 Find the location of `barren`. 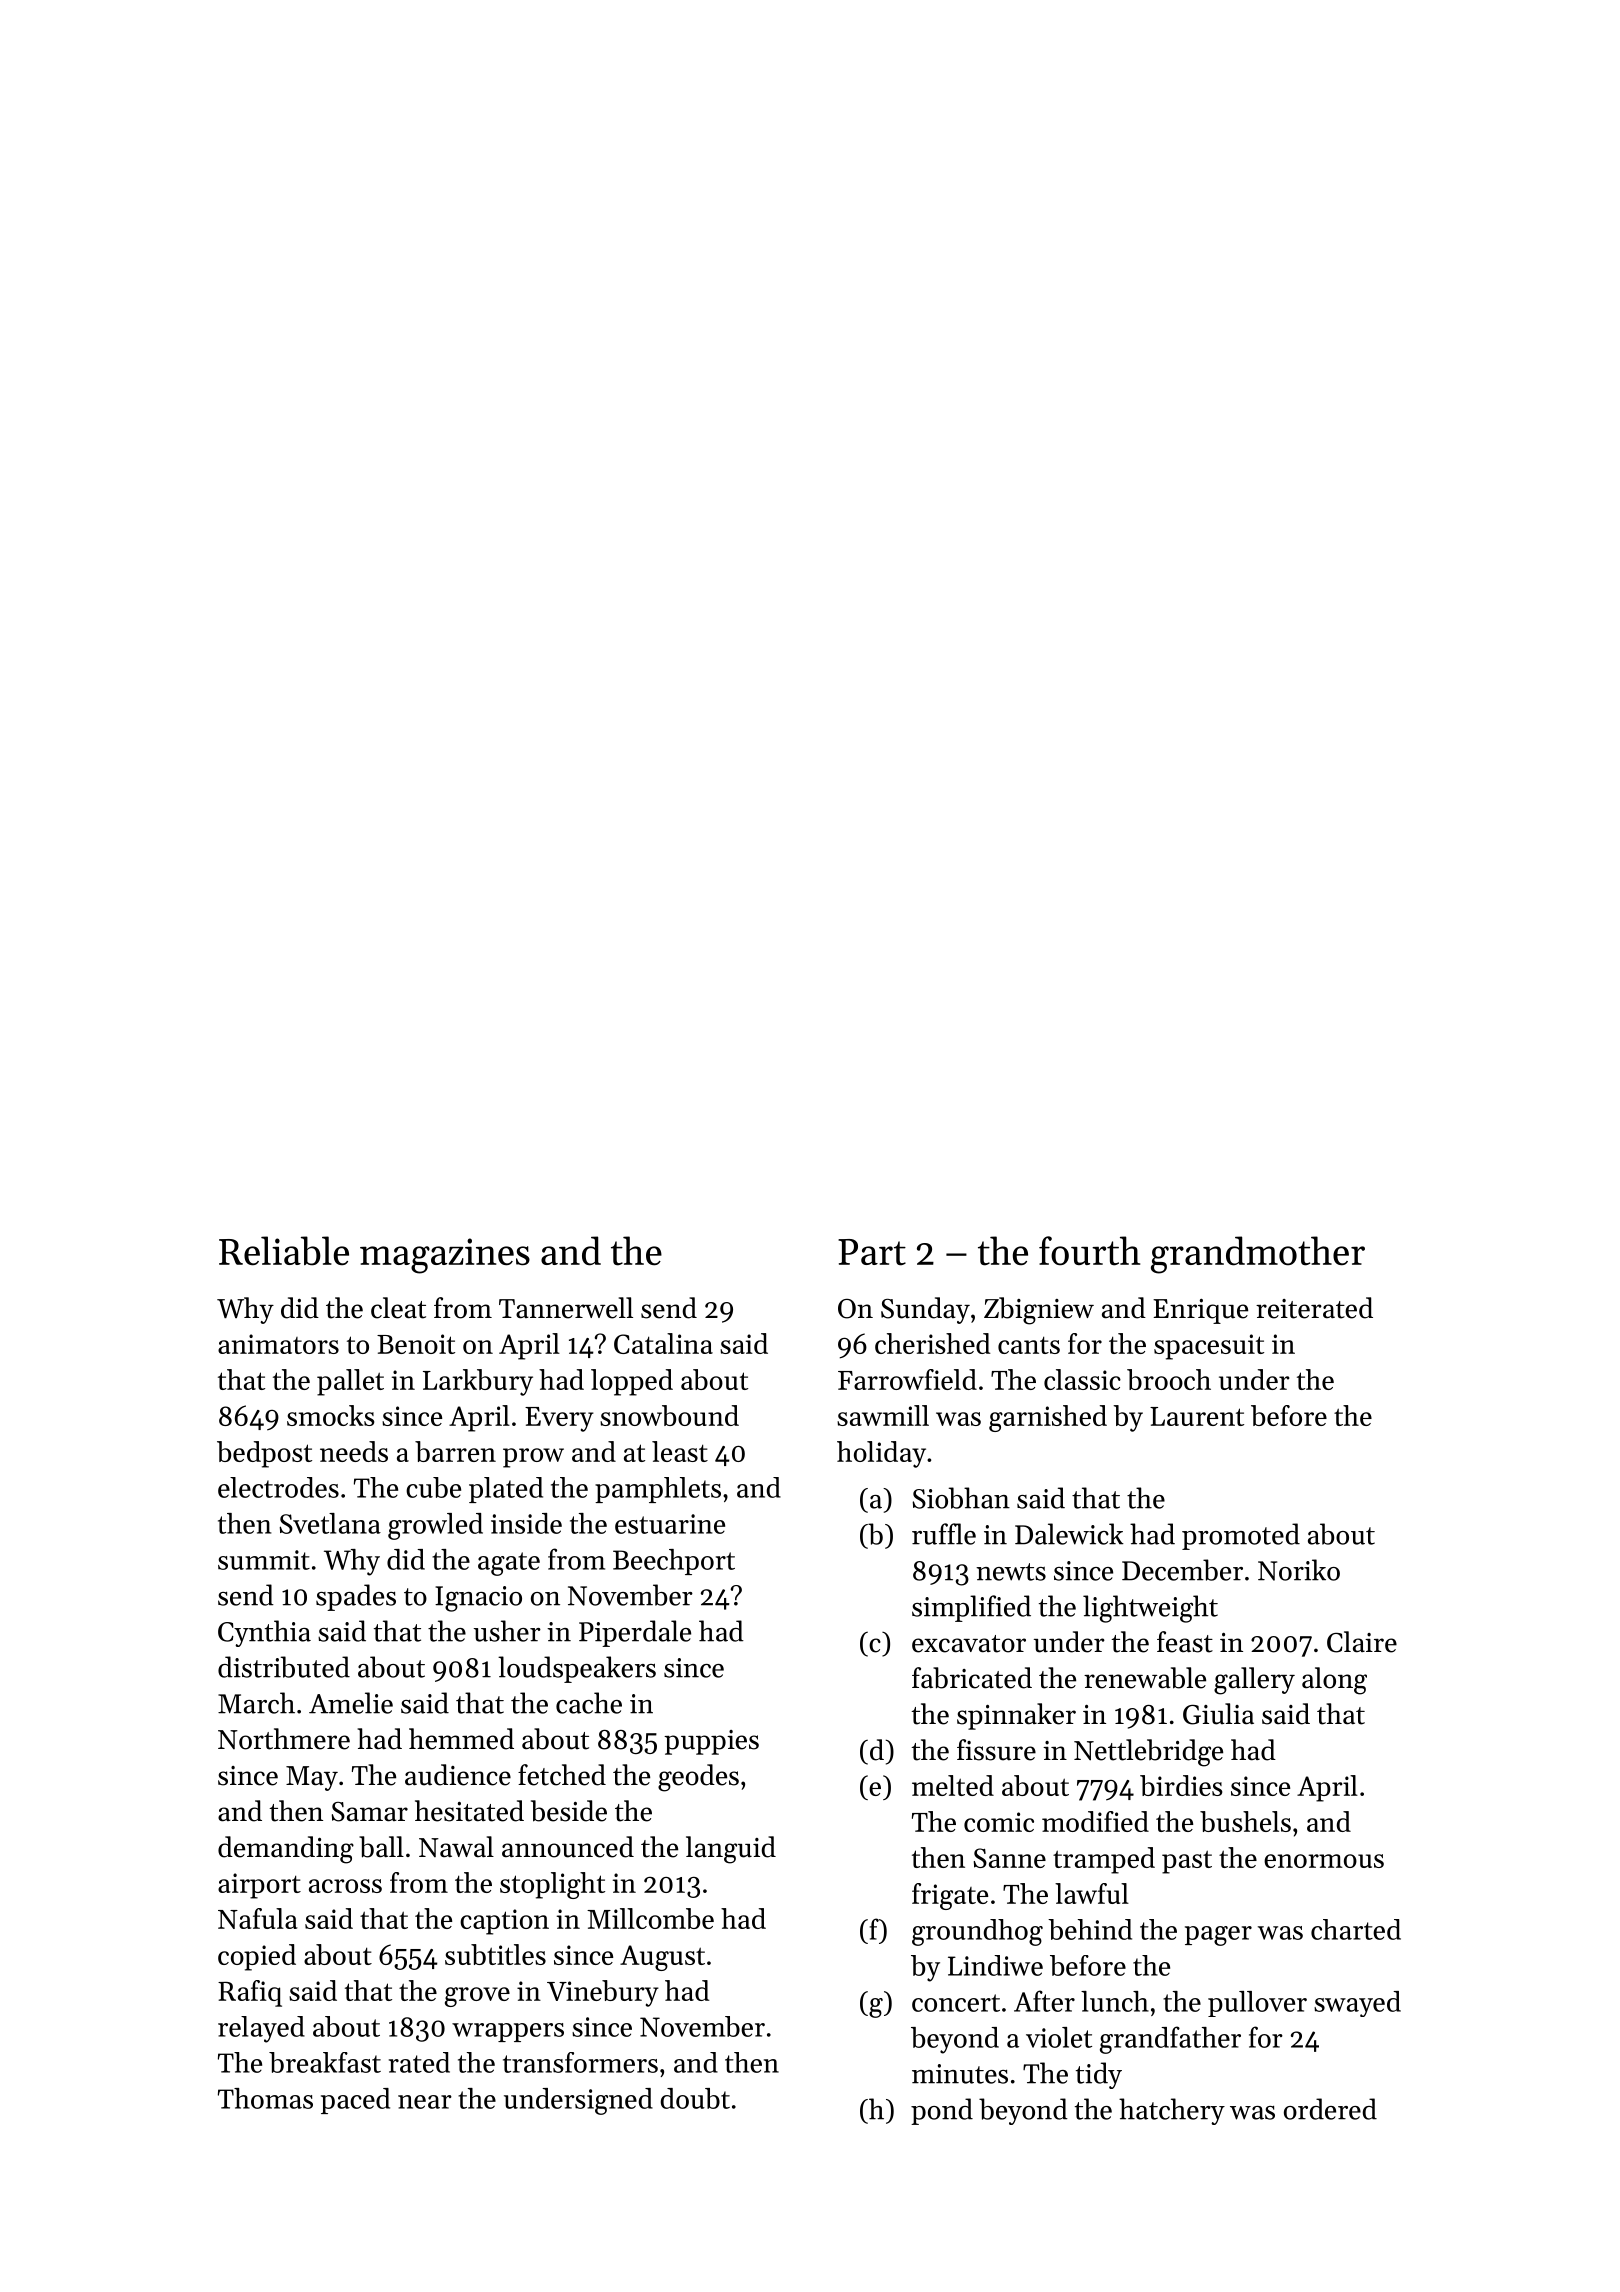

barren is located at coordinates (455, 1451).
